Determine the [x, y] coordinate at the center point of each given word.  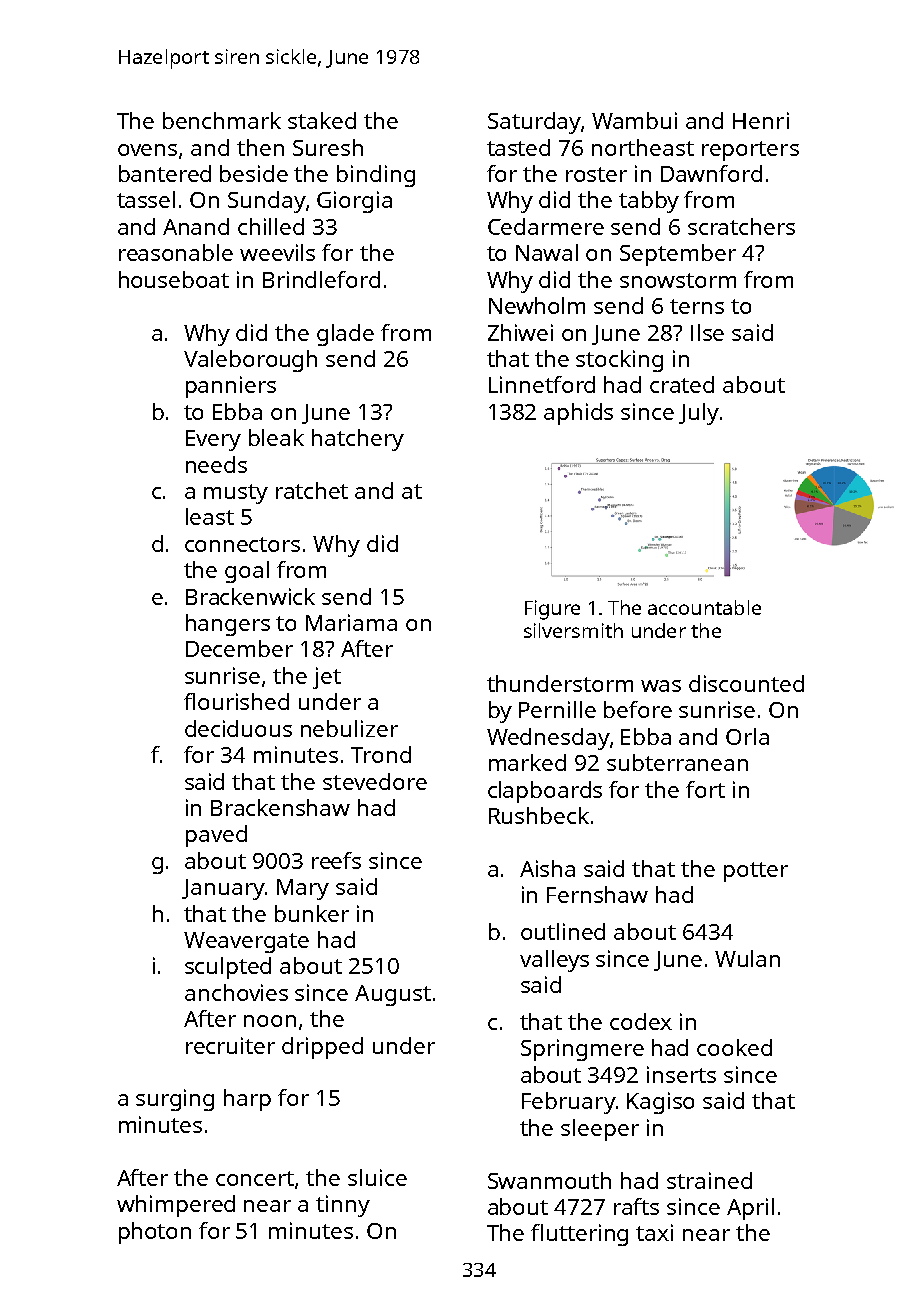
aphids [578, 414]
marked [527, 762]
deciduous [238, 728]
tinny [343, 1206]
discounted [746, 683]
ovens [147, 150]
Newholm [537, 305]
